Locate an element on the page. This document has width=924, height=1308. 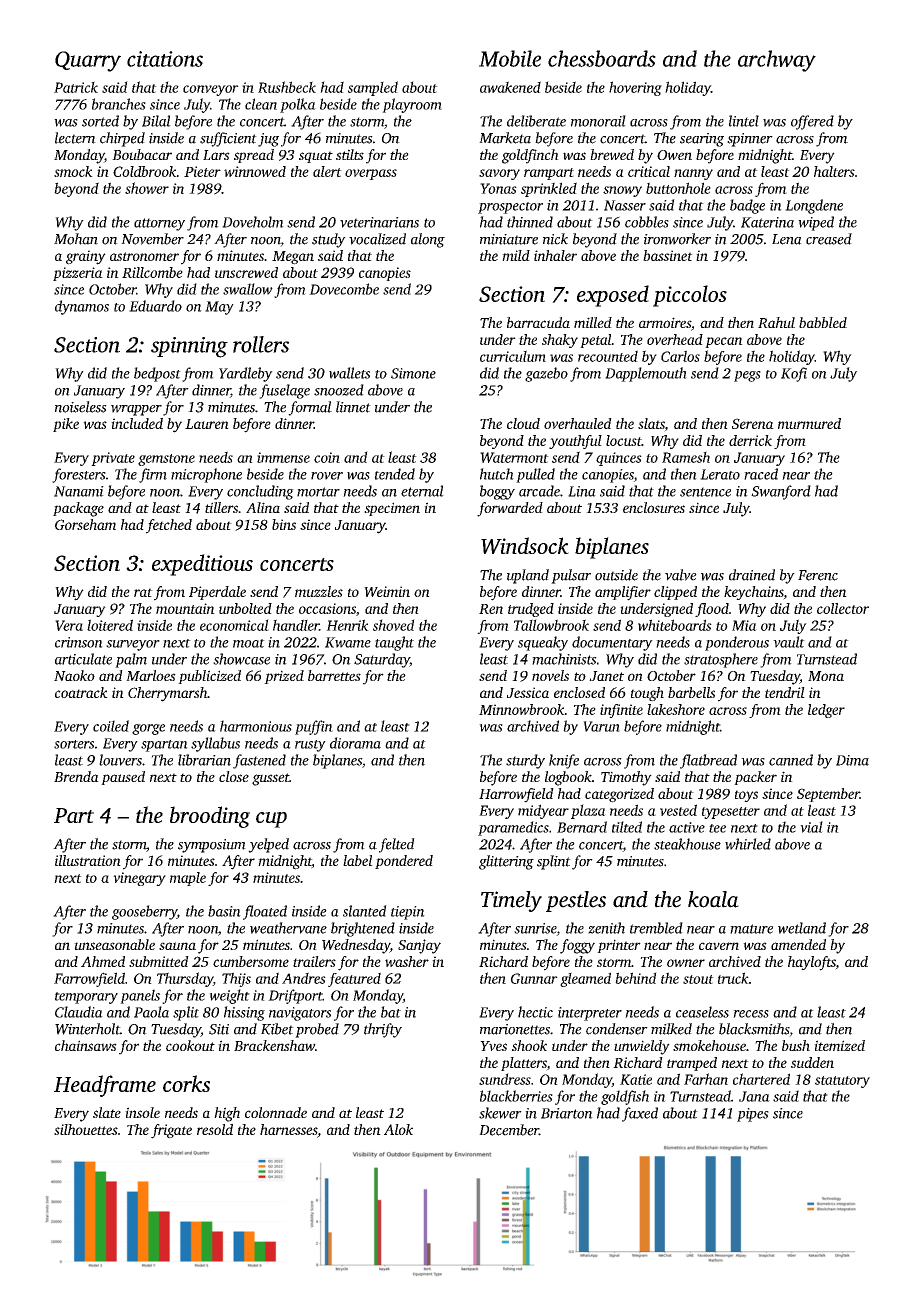
Windsock is located at coordinates (525, 545).
